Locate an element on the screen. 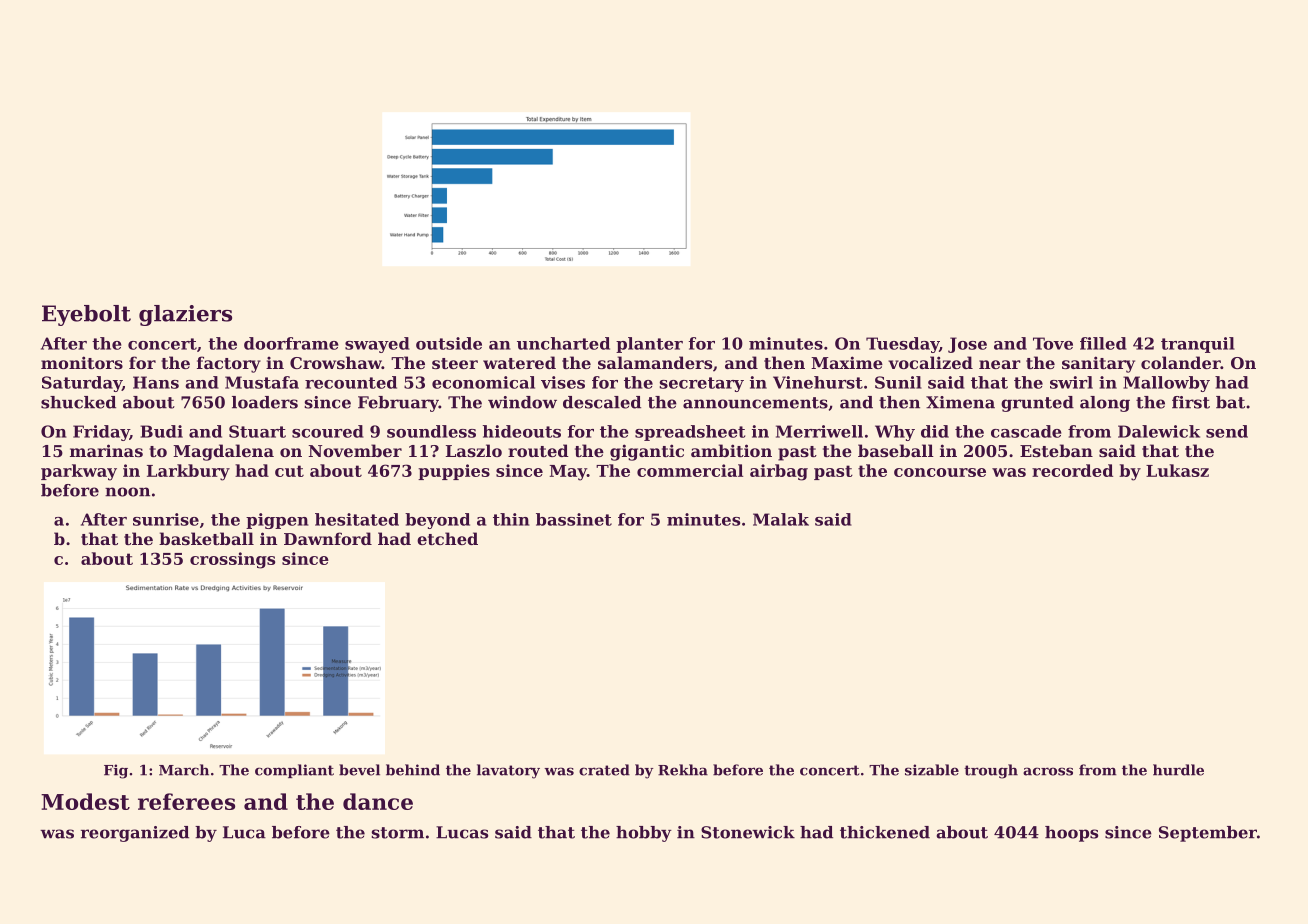 This screenshot has width=1308, height=924. tranquil is located at coordinates (1198, 345).
